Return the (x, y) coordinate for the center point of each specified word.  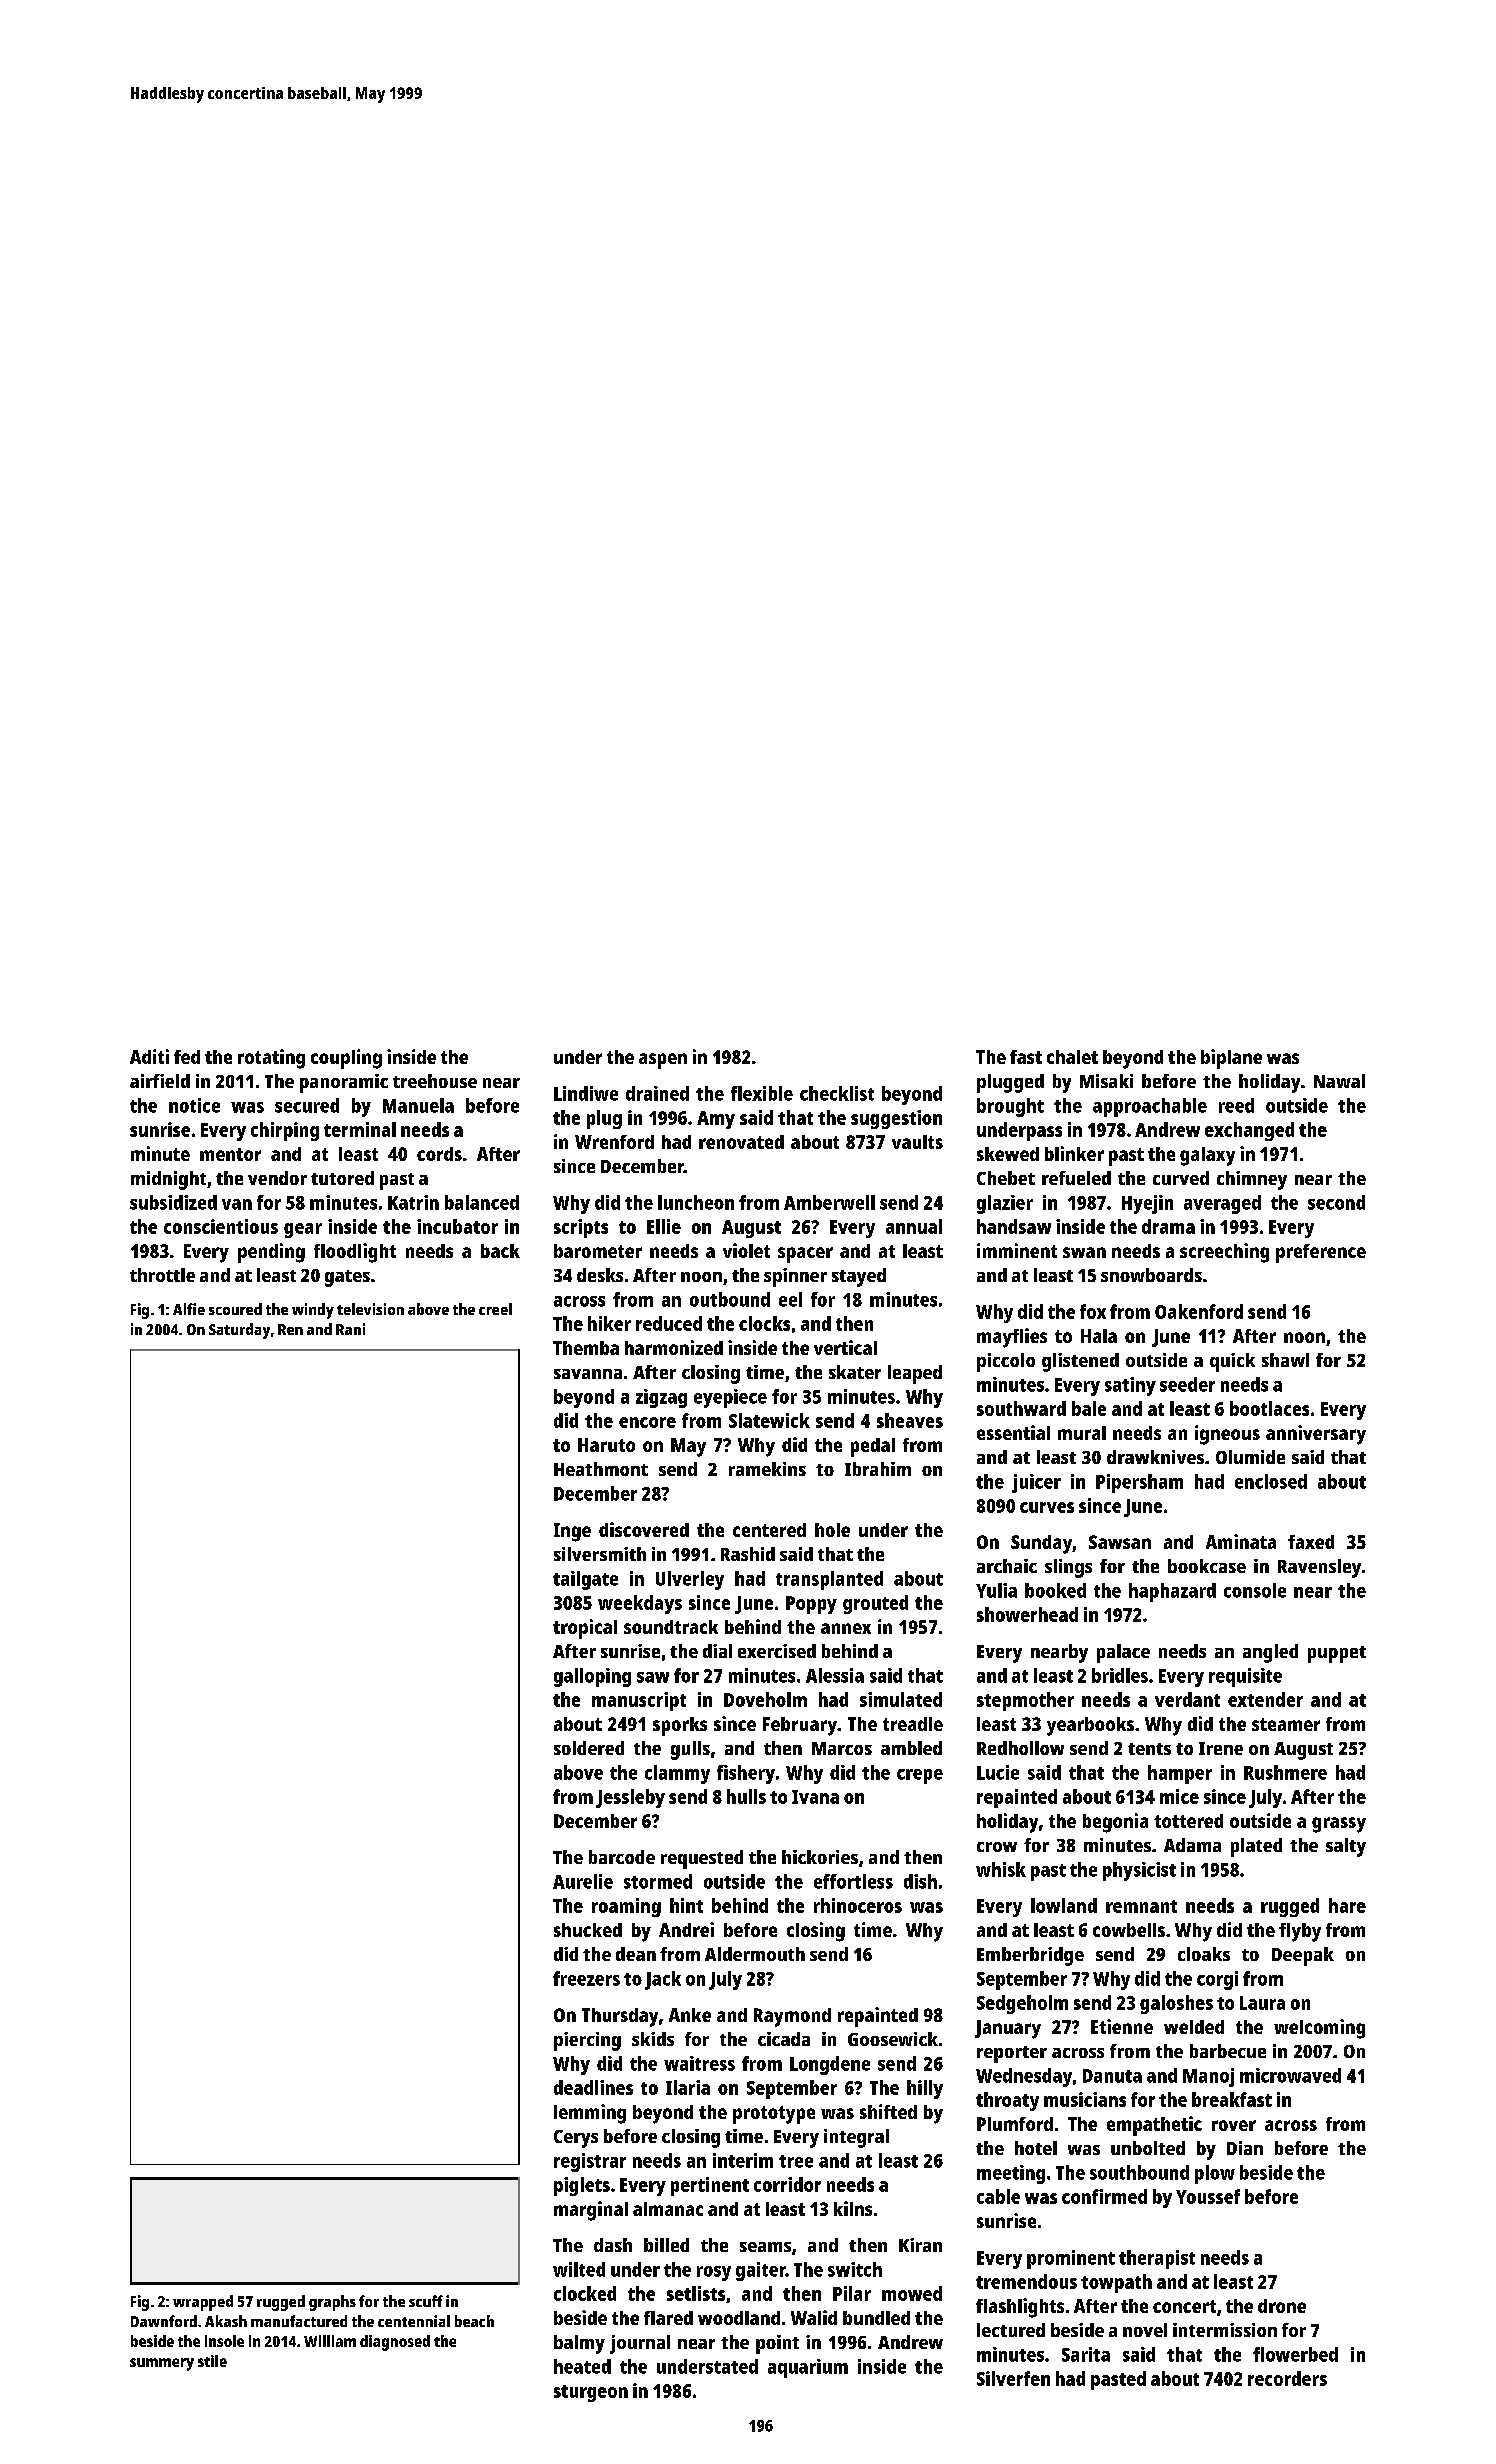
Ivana (815, 1797)
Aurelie (583, 1881)
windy (313, 1311)
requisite (1245, 1677)
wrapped (203, 2303)
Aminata (1241, 1541)
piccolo (1006, 1362)
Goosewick (893, 2039)
